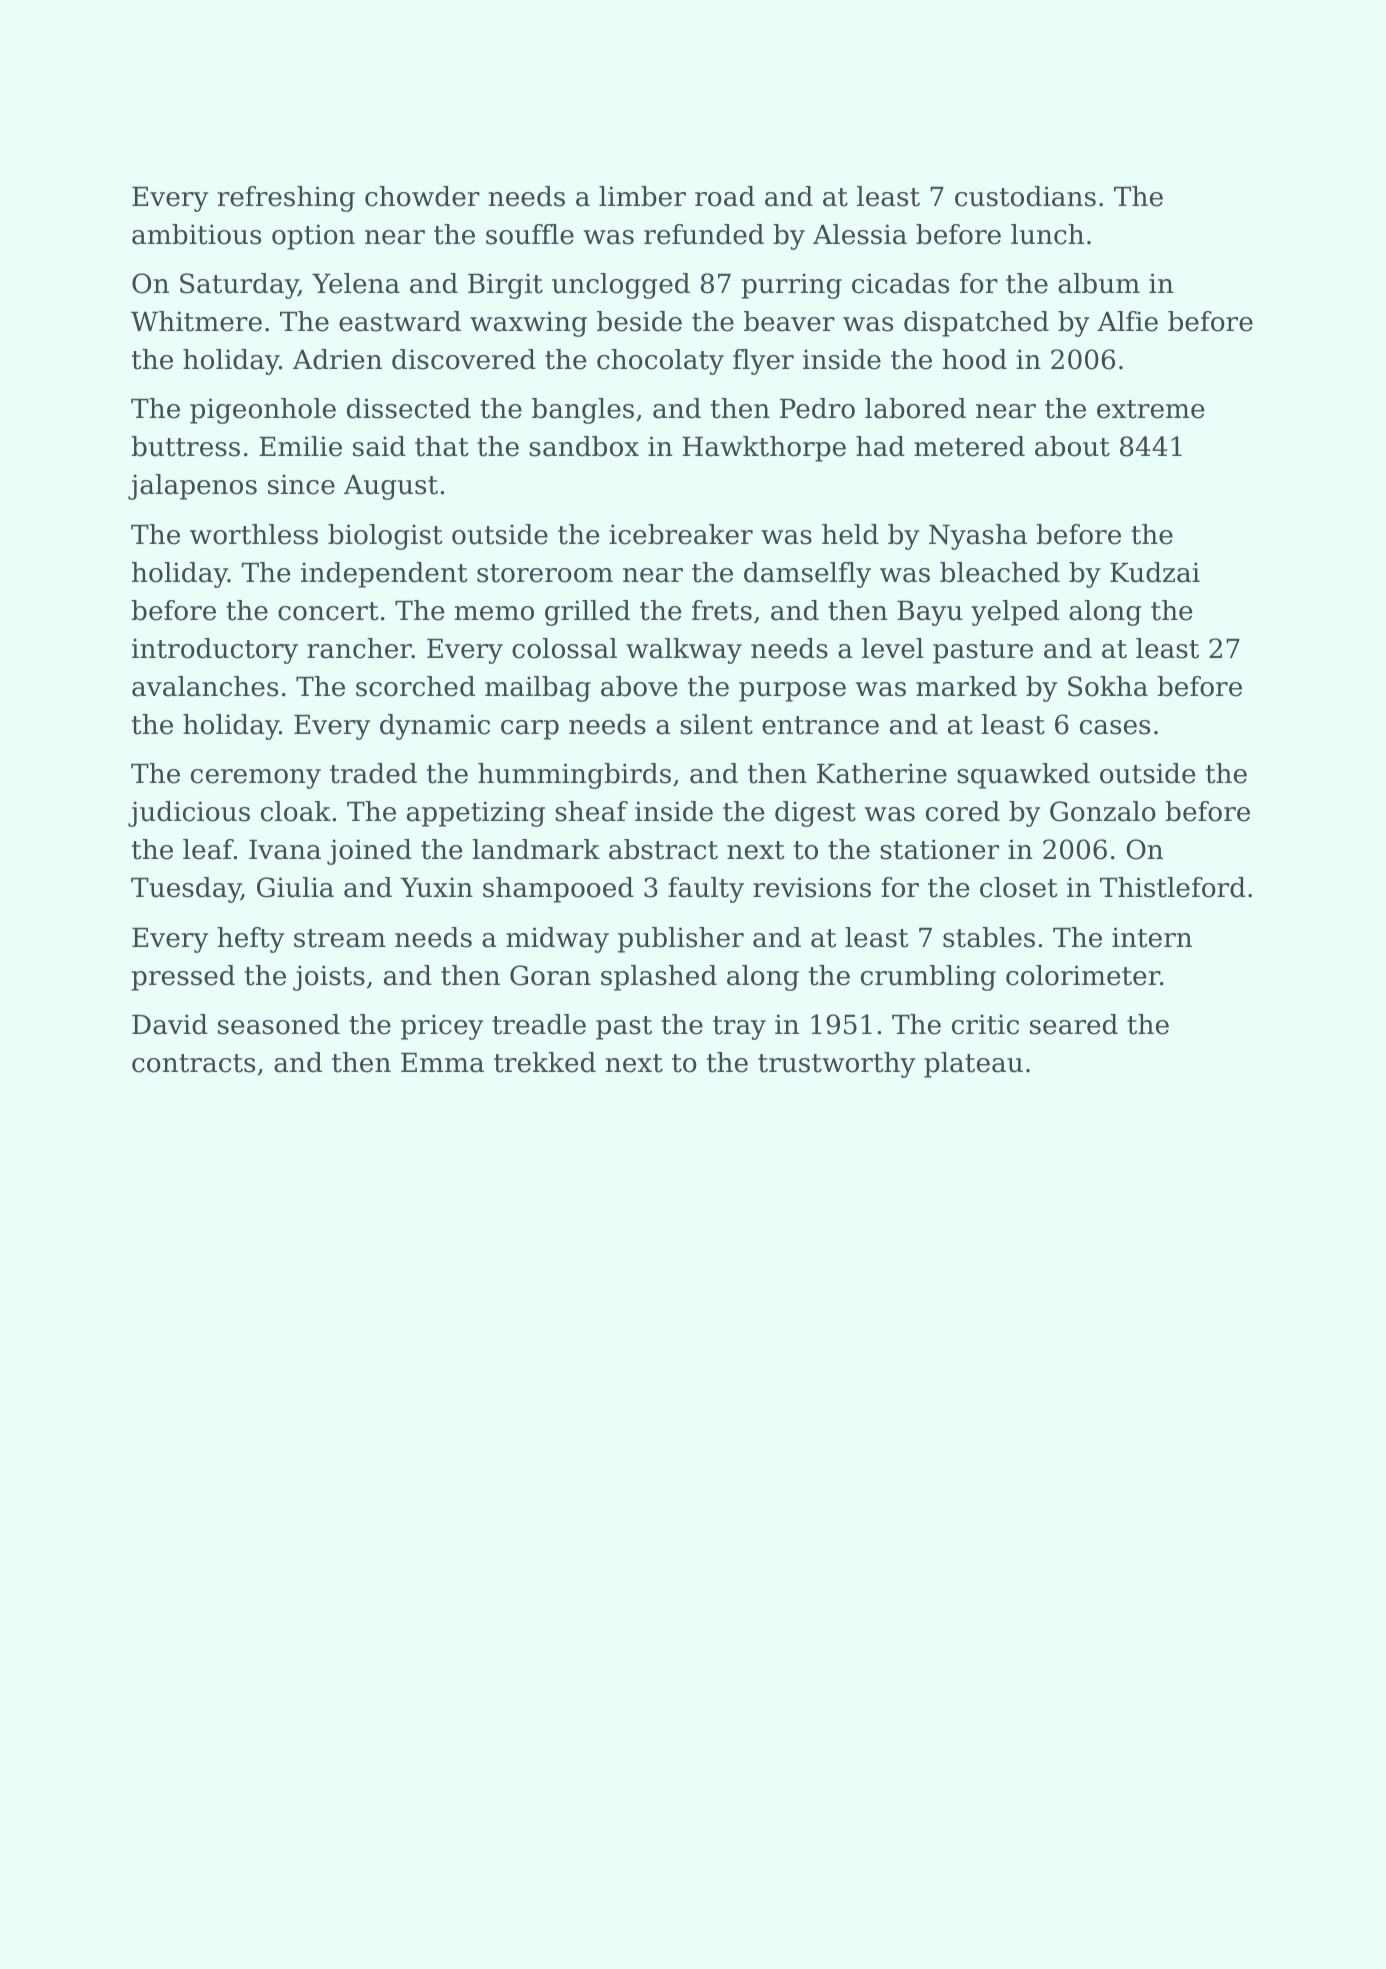 This document has height=1969, width=1386. Describe the element at coordinates (301, 484) in the document. I see `since` at that location.
